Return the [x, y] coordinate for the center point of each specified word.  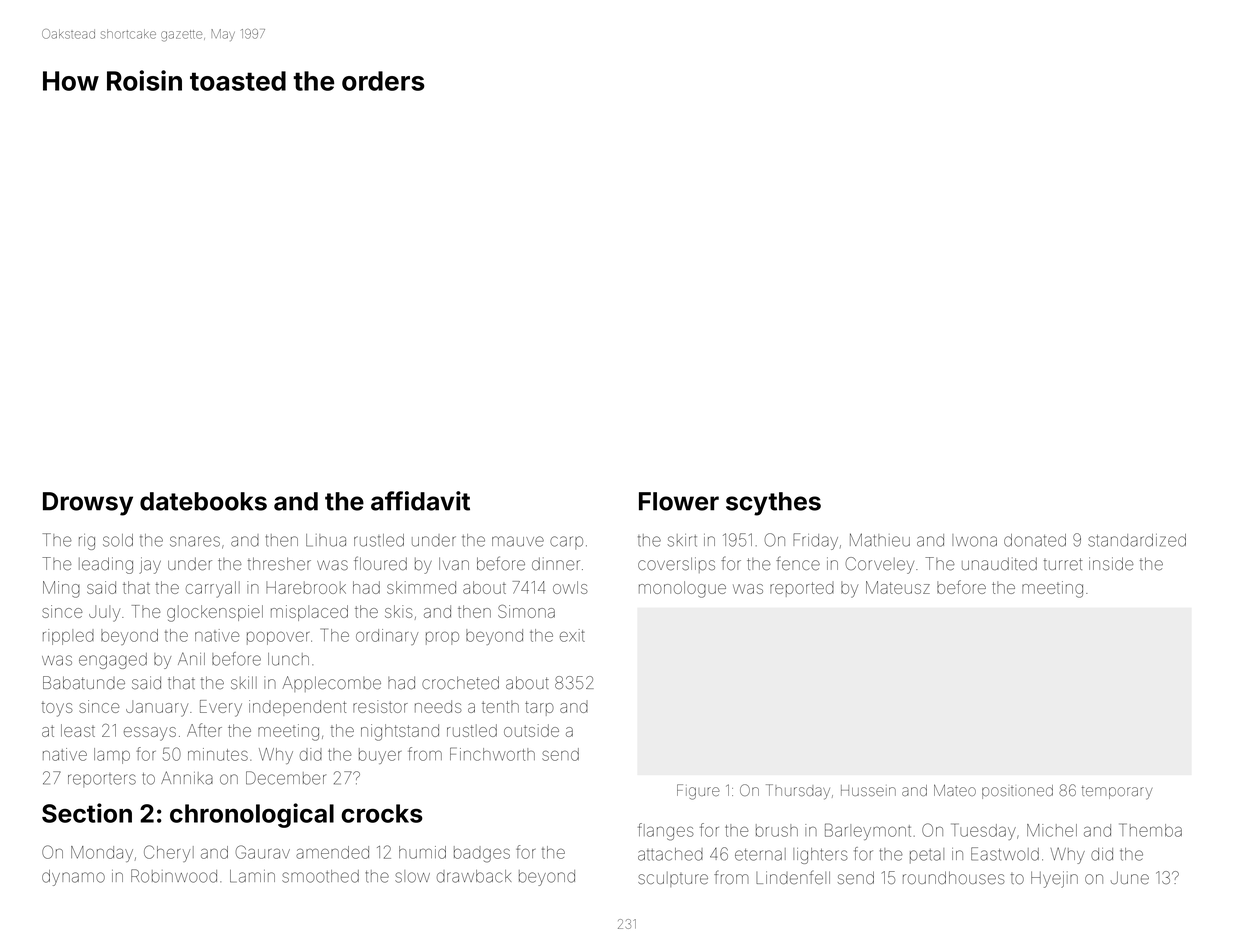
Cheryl [169, 853]
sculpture [673, 879]
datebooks [203, 501]
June [1130, 877]
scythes [773, 504]
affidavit [420, 501]
